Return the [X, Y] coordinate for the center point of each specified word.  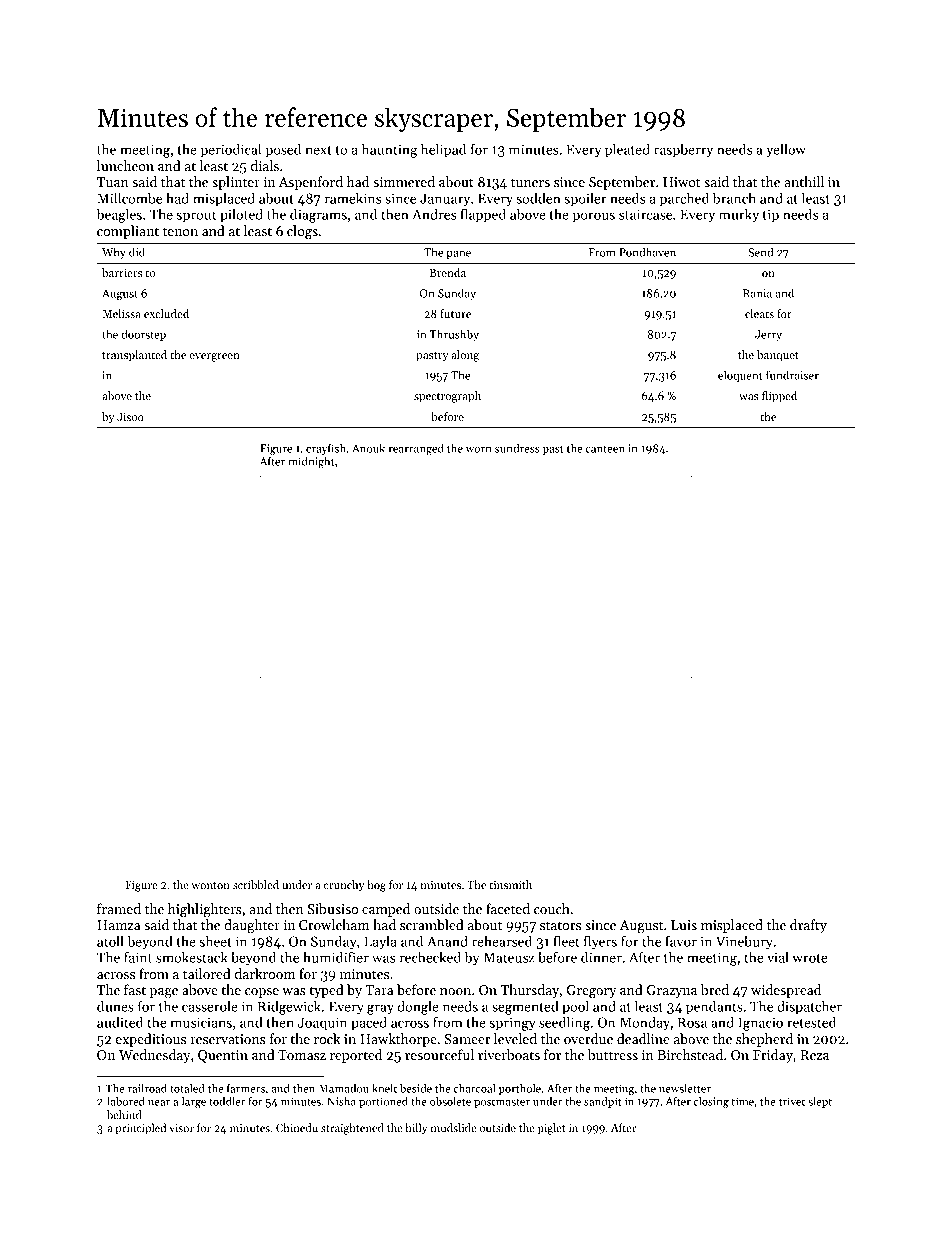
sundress [517, 448]
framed [119, 908]
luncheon [125, 165]
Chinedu [297, 1127]
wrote [810, 958]
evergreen [214, 357]
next [318, 150]
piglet [552, 1129]
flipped [779, 397]
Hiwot [682, 182]
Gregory [591, 992]
